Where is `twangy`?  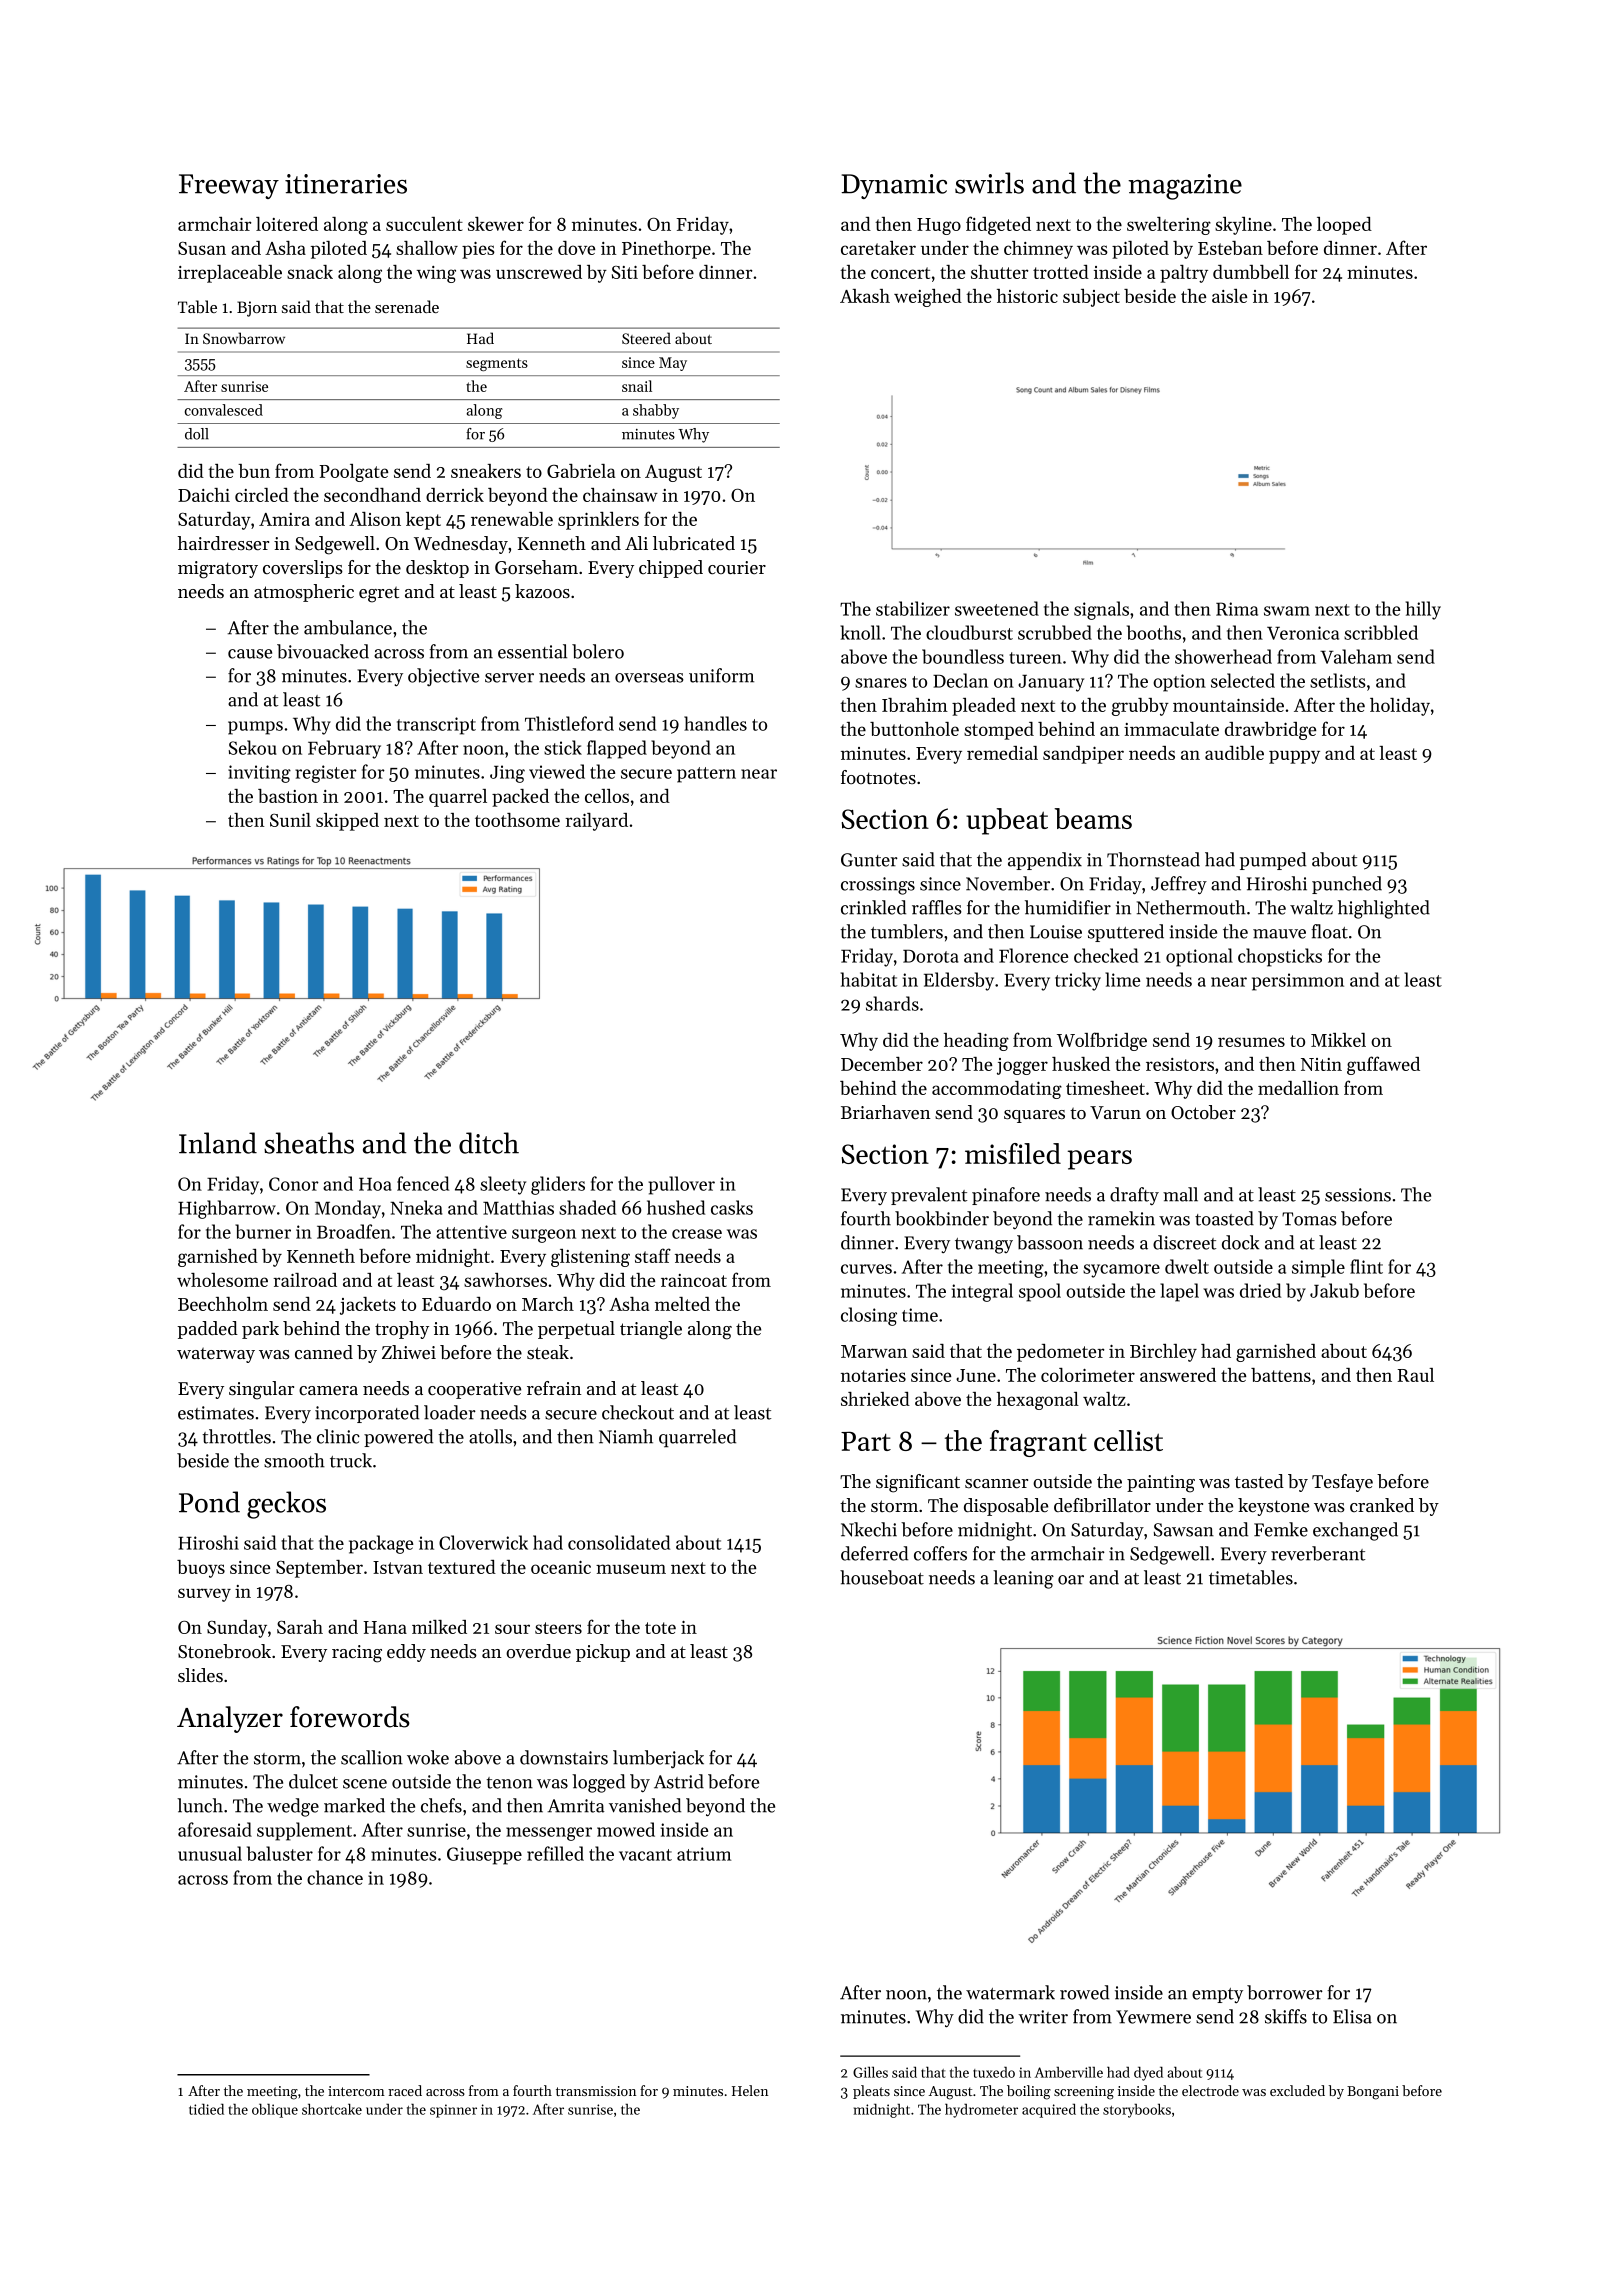
twangy is located at coordinates (984, 1246).
